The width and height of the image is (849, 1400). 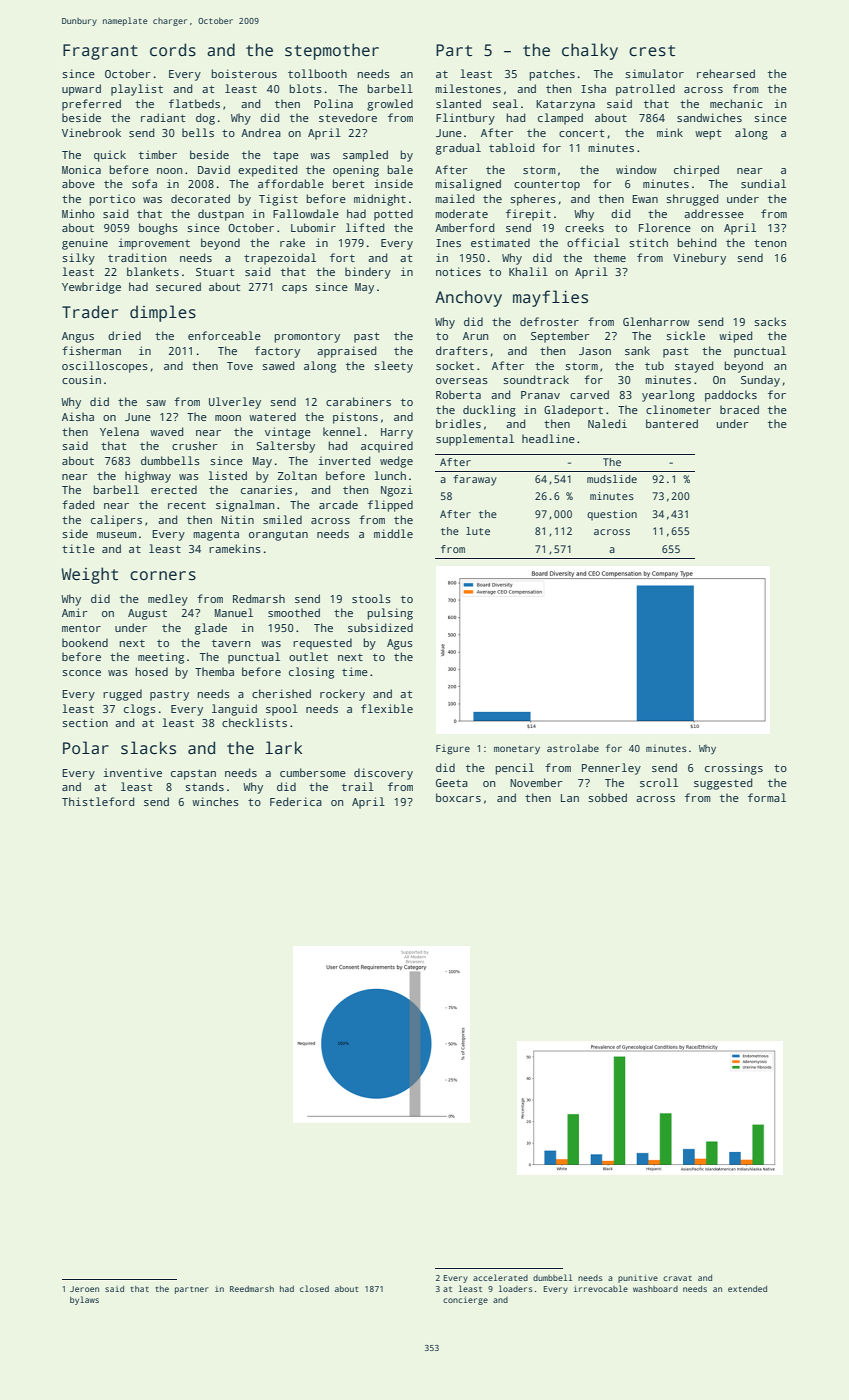 What do you see at coordinates (89, 575) in the image?
I see `Weight` at bounding box center [89, 575].
